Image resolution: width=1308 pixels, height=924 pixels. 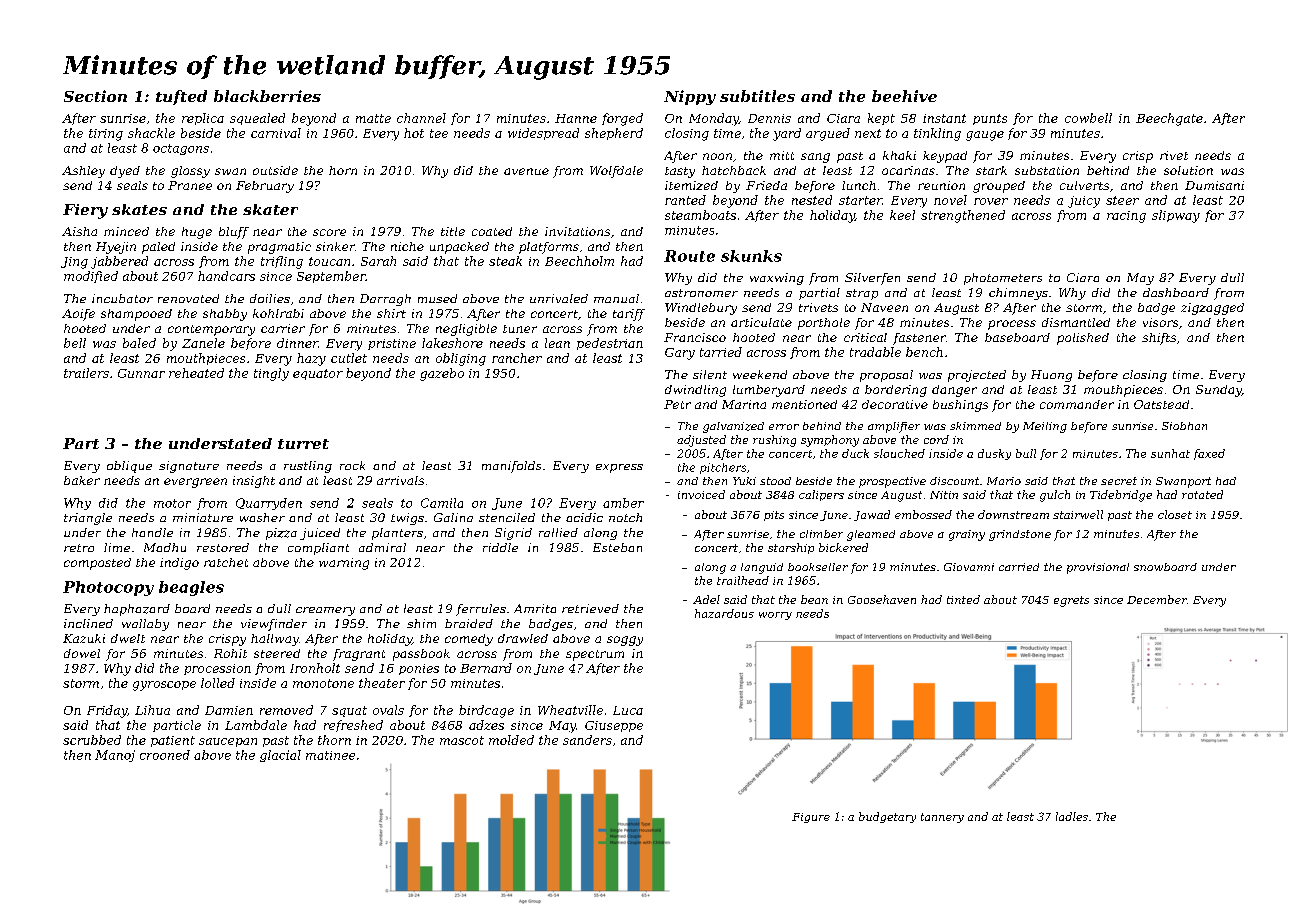 What do you see at coordinates (230, 653) in the screenshot?
I see `Rohit` at bounding box center [230, 653].
